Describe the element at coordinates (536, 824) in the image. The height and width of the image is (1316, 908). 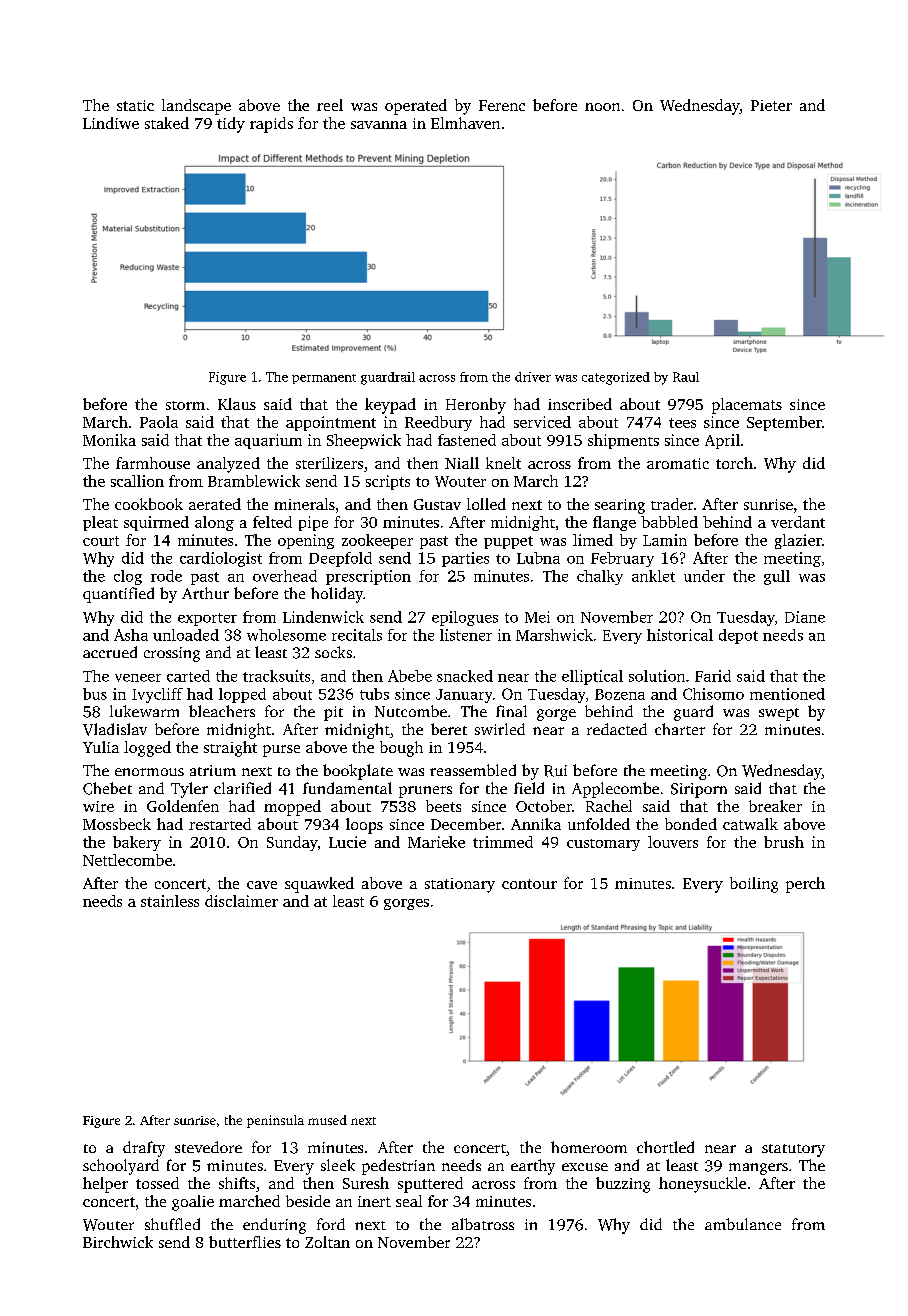
I see `Annika` at that location.
